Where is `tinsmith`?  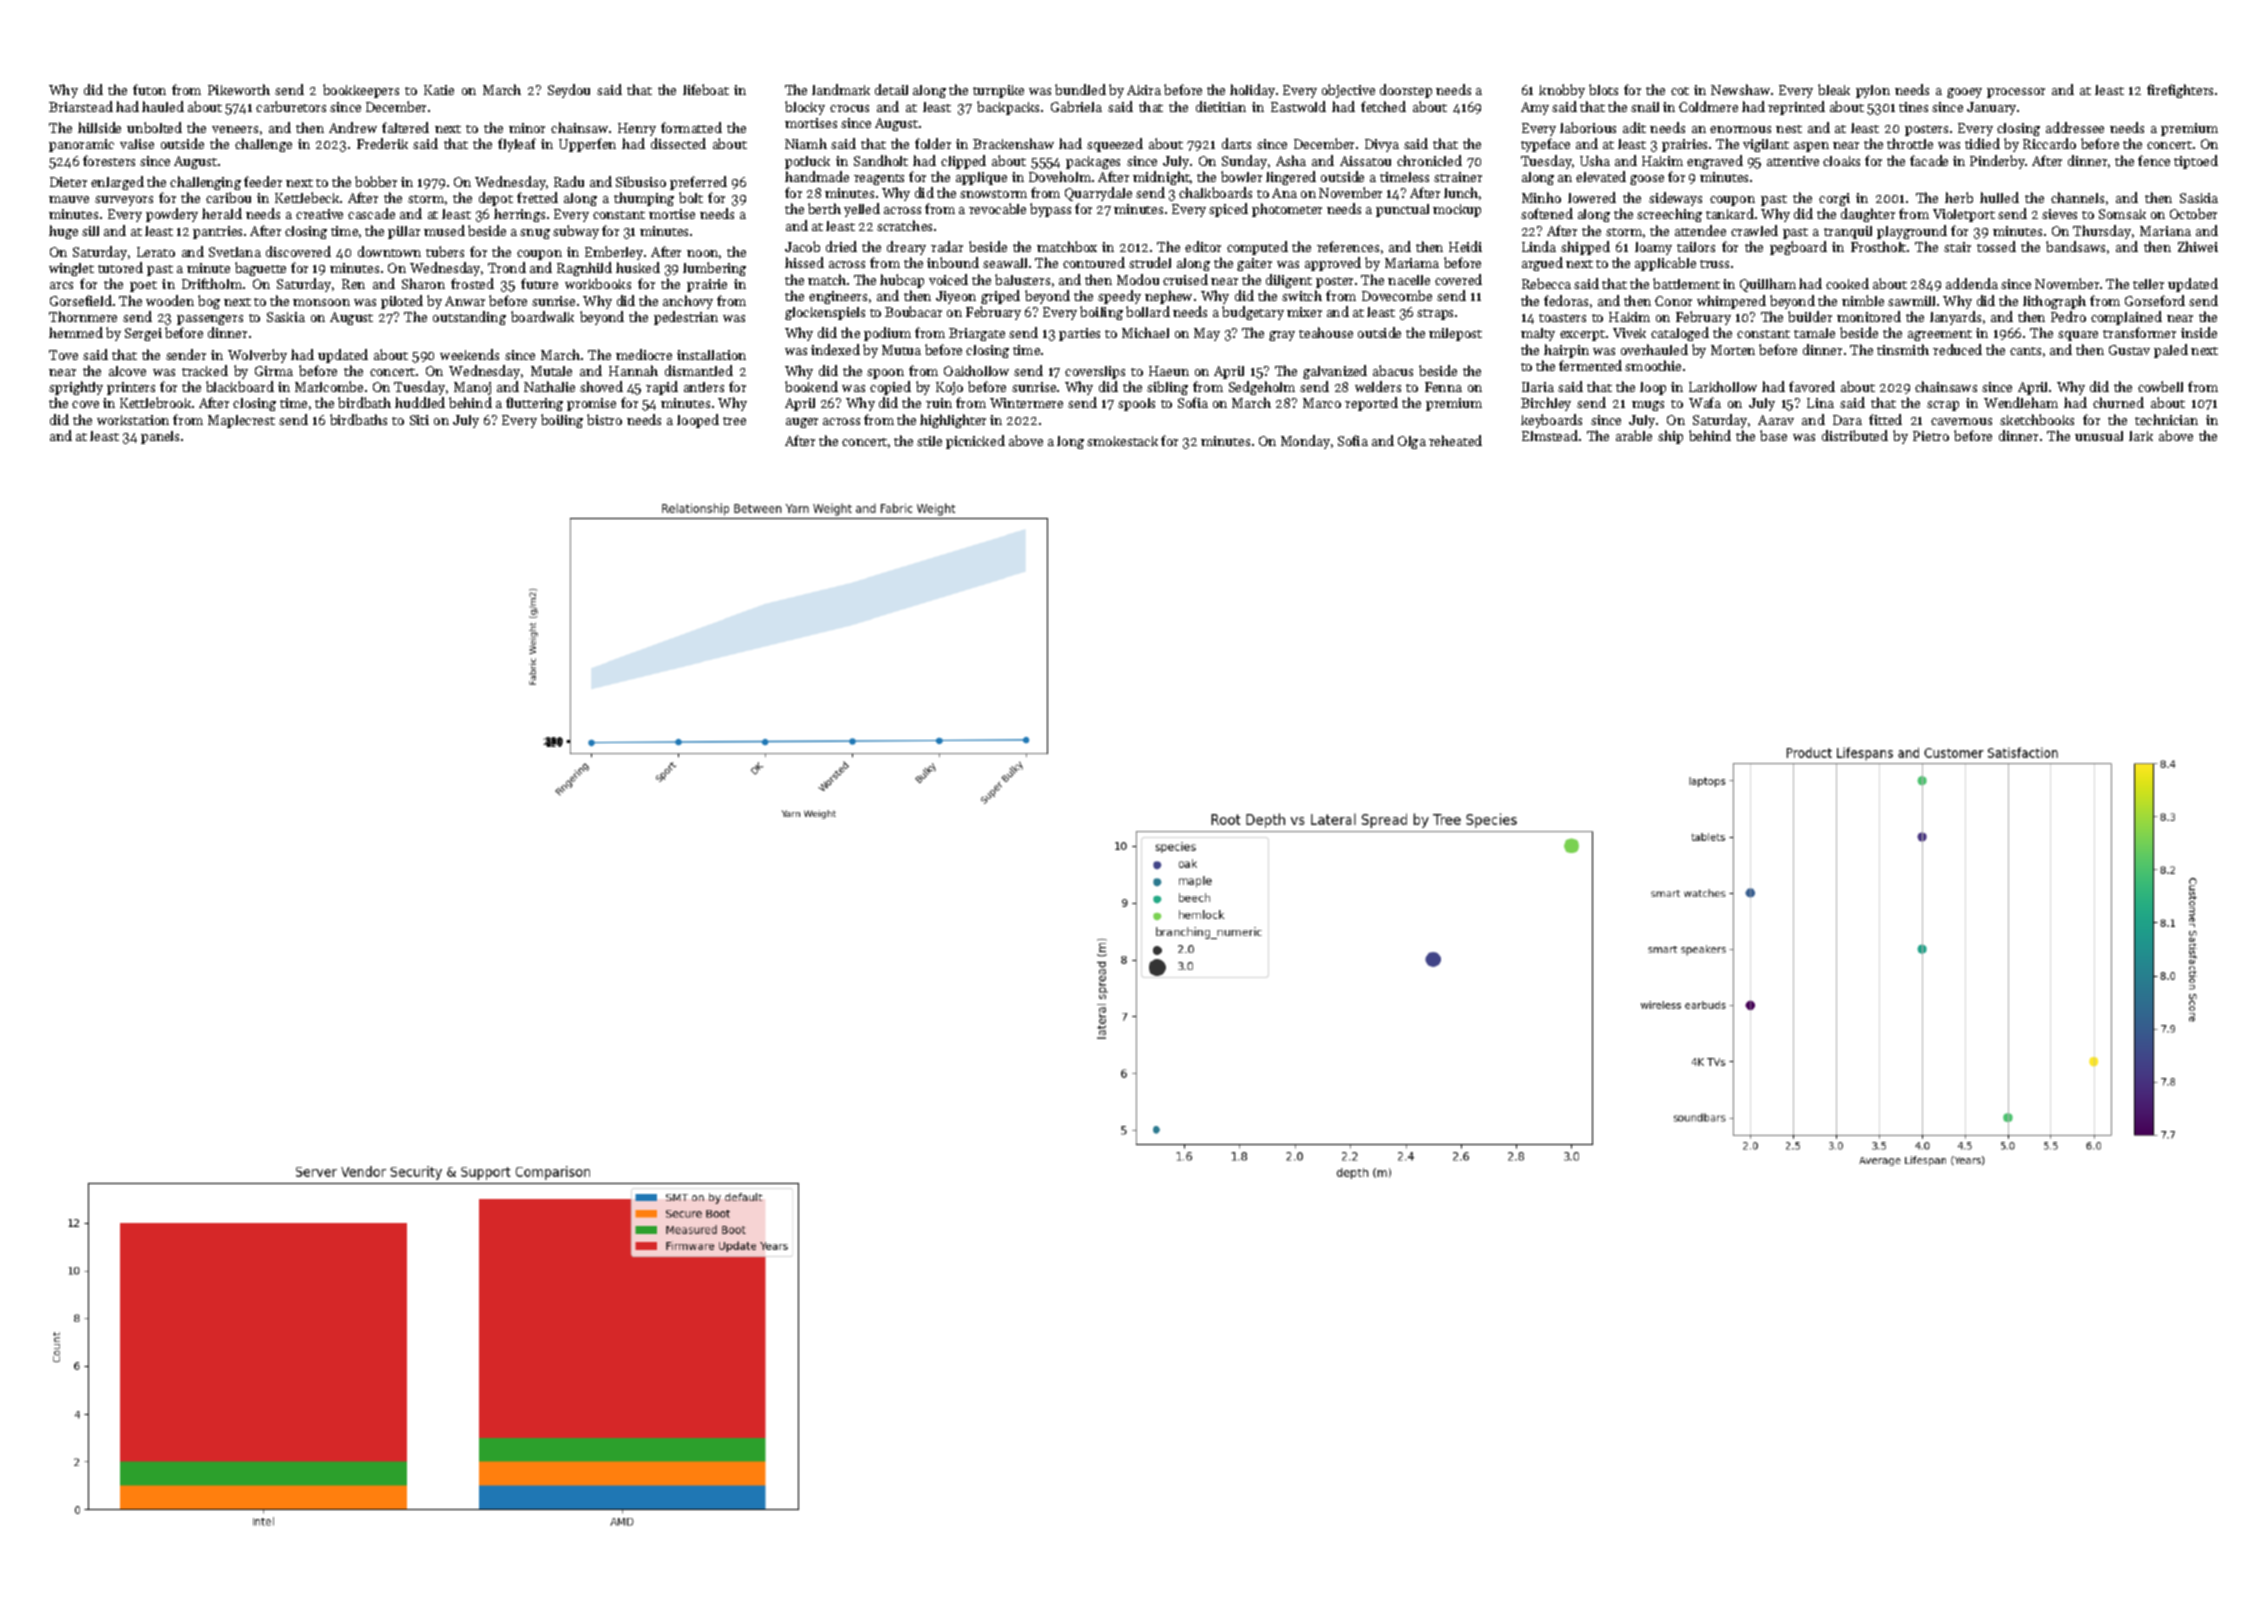 tinsmith is located at coordinates (1903, 349).
